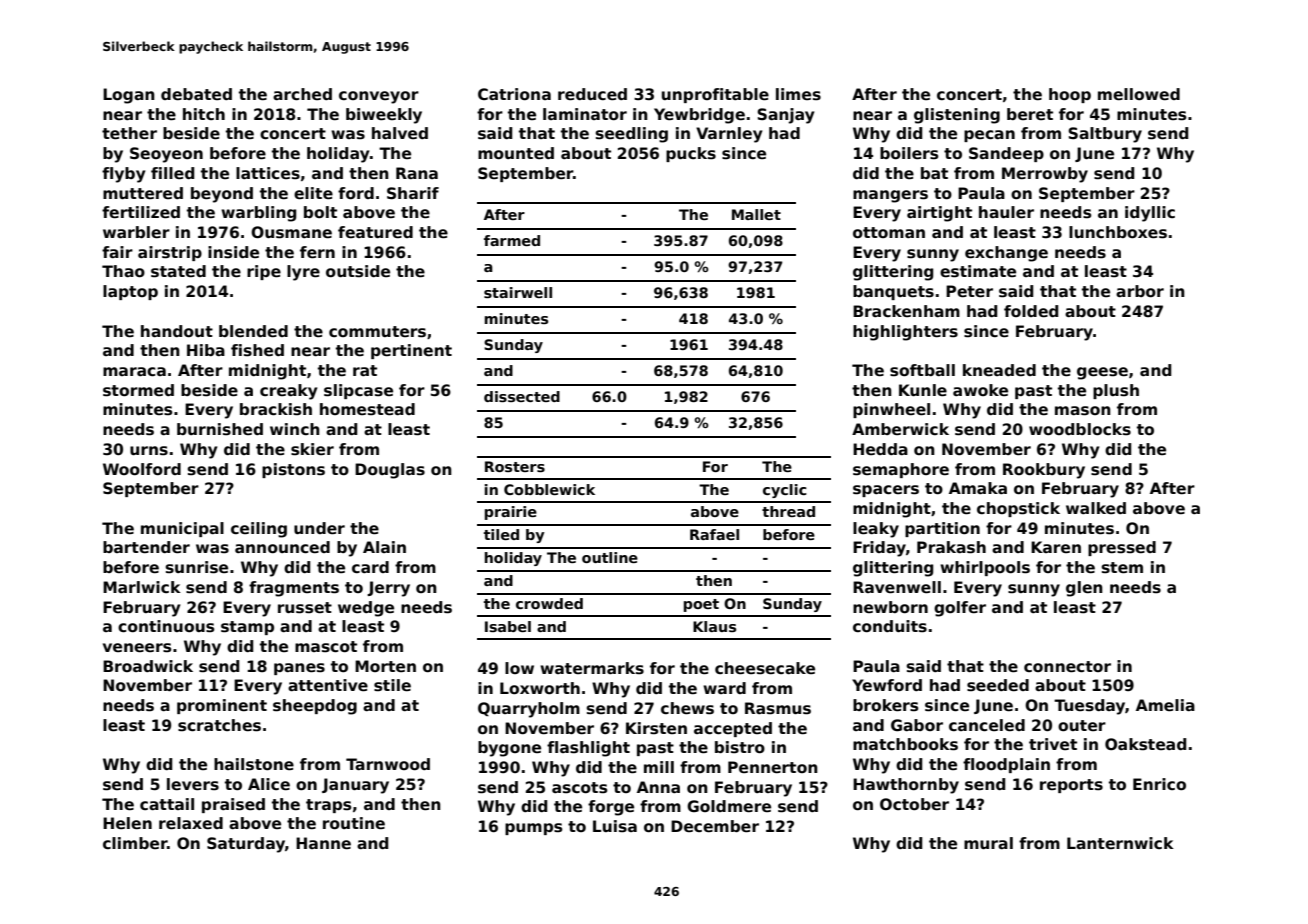 The width and height of the document is (1308, 924). What do you see at coordinates (512, 240) in the document?
I see `farmed` at bounding box center [512, 240].
